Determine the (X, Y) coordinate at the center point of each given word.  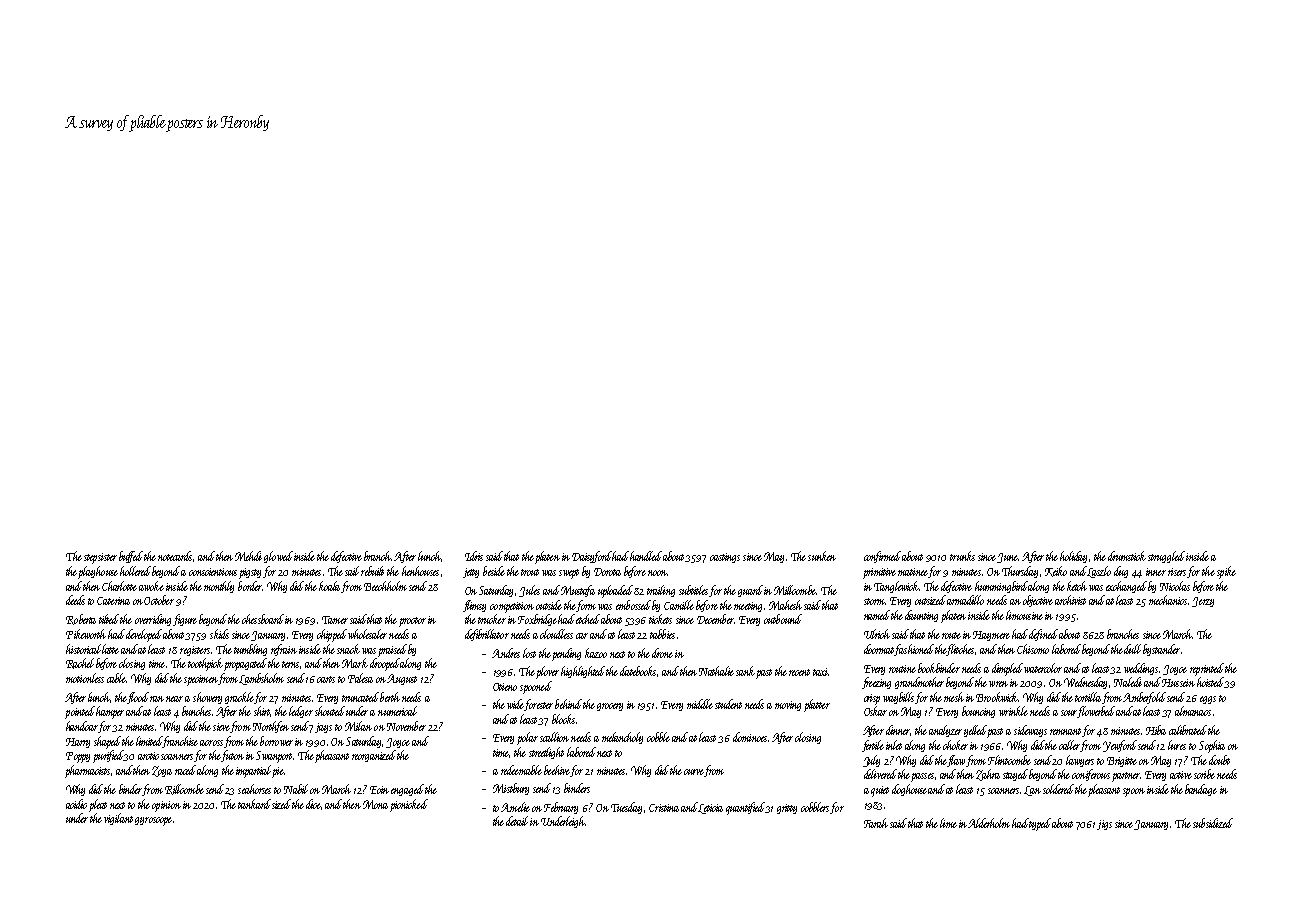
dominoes (750, 737)
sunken (822, 556)
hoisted (1211, 682)
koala (330, 587)
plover (547, 672)
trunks (962, 556)
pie (278, 772)
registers (195, 651)
